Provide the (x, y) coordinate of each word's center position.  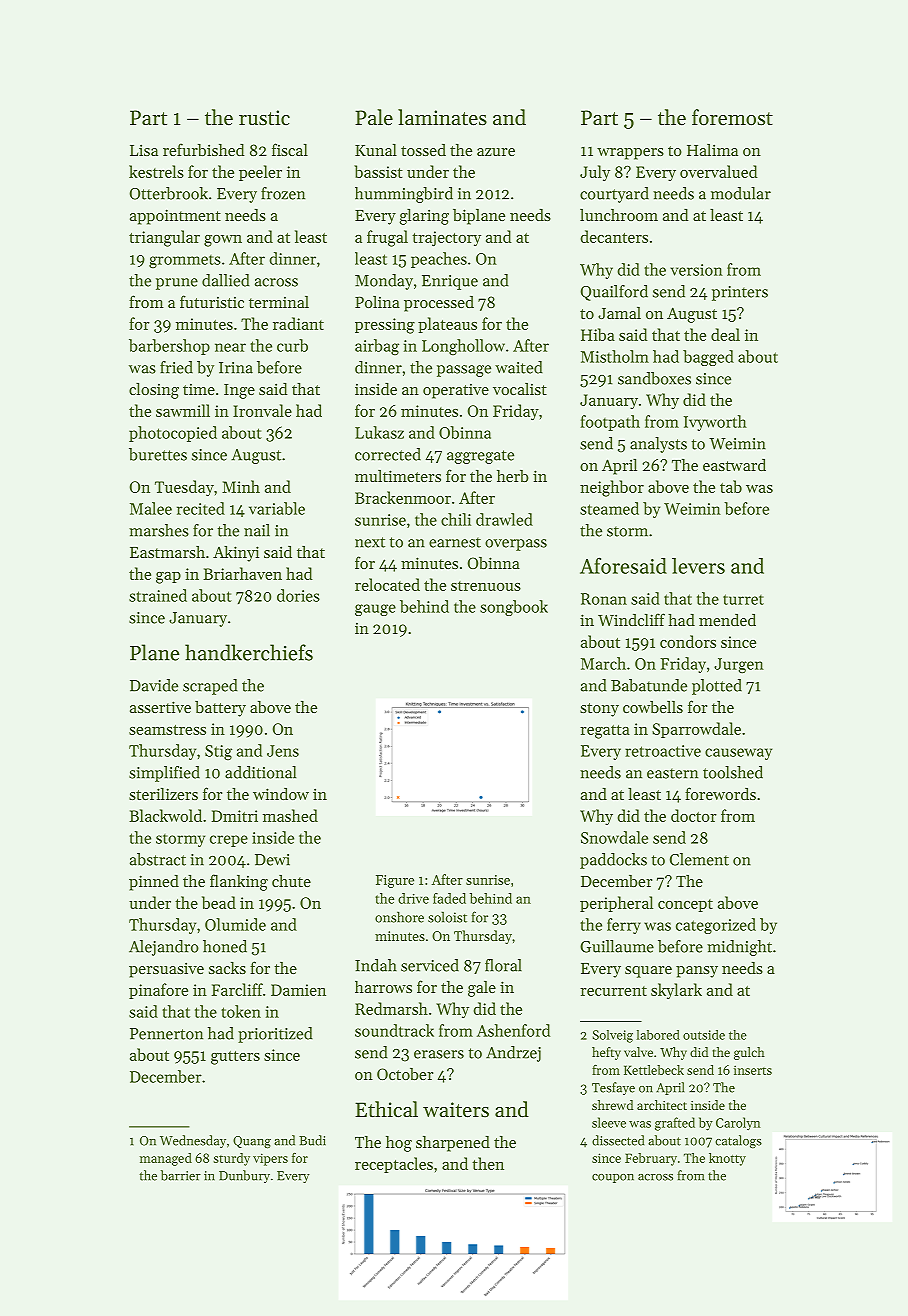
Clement (699, 859)
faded (449, 898)
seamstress (167, 730)
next (370, 542)
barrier (181, 1175)
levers (698, 566)
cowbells (653, 707)
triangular (164, 238)
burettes (158, 454)
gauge (375, 610)
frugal (387, 238)
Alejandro (164, 948)
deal (725, 334)
